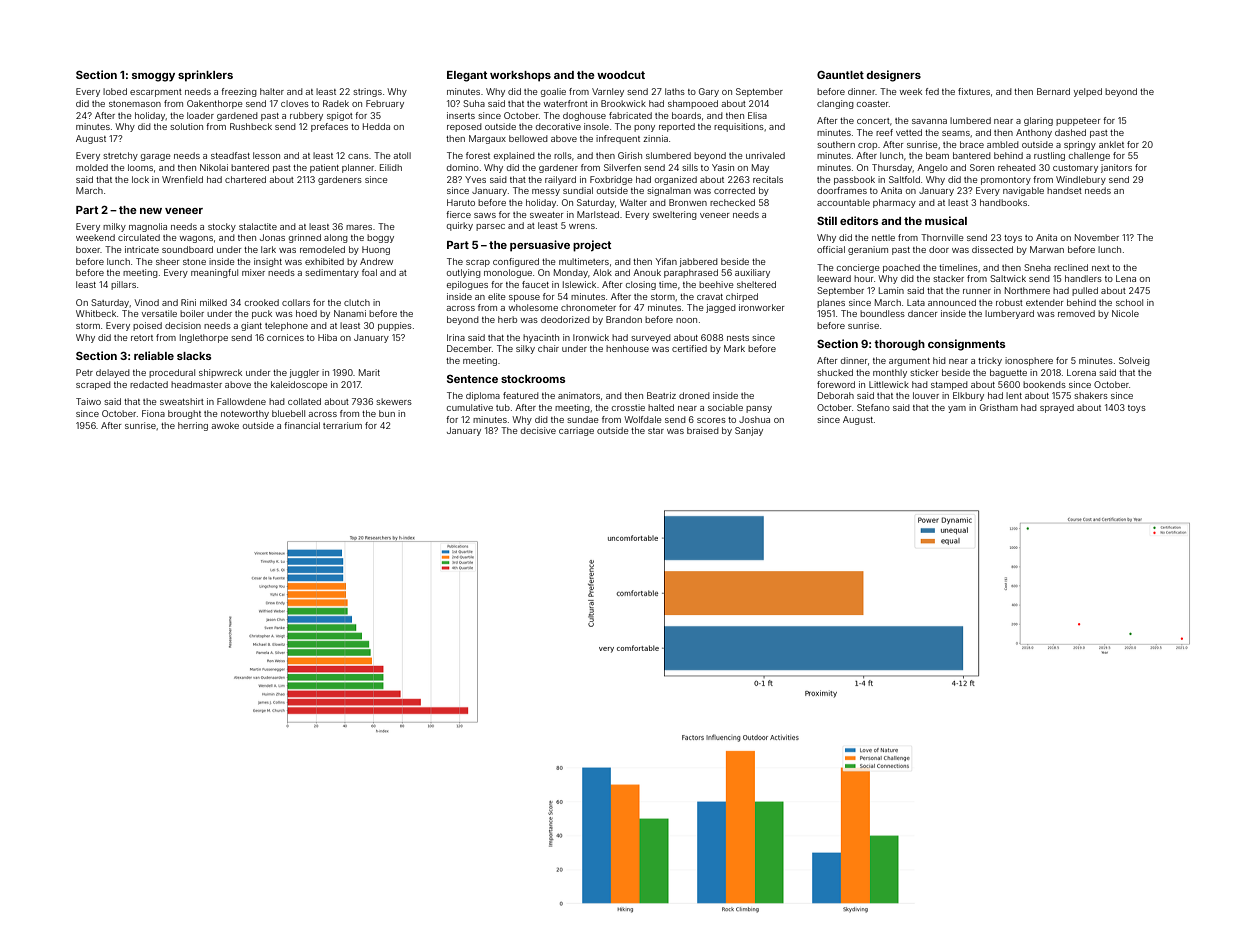 Image resolution: width=1233 pixels, height=952 pixels. I want to click on chair, so click(548, 348).
